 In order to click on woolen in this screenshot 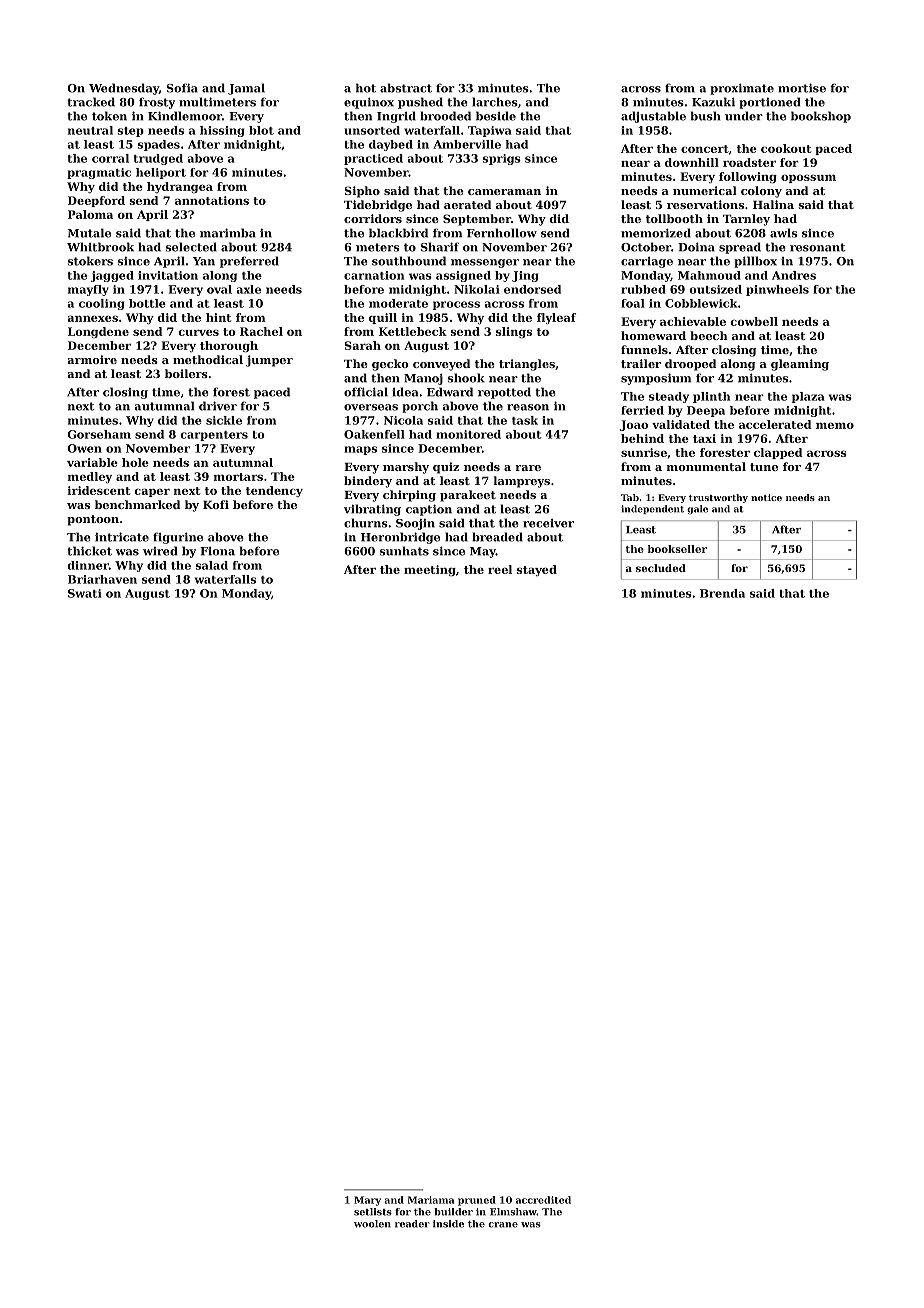, I will do `click(372, 1224)`.
